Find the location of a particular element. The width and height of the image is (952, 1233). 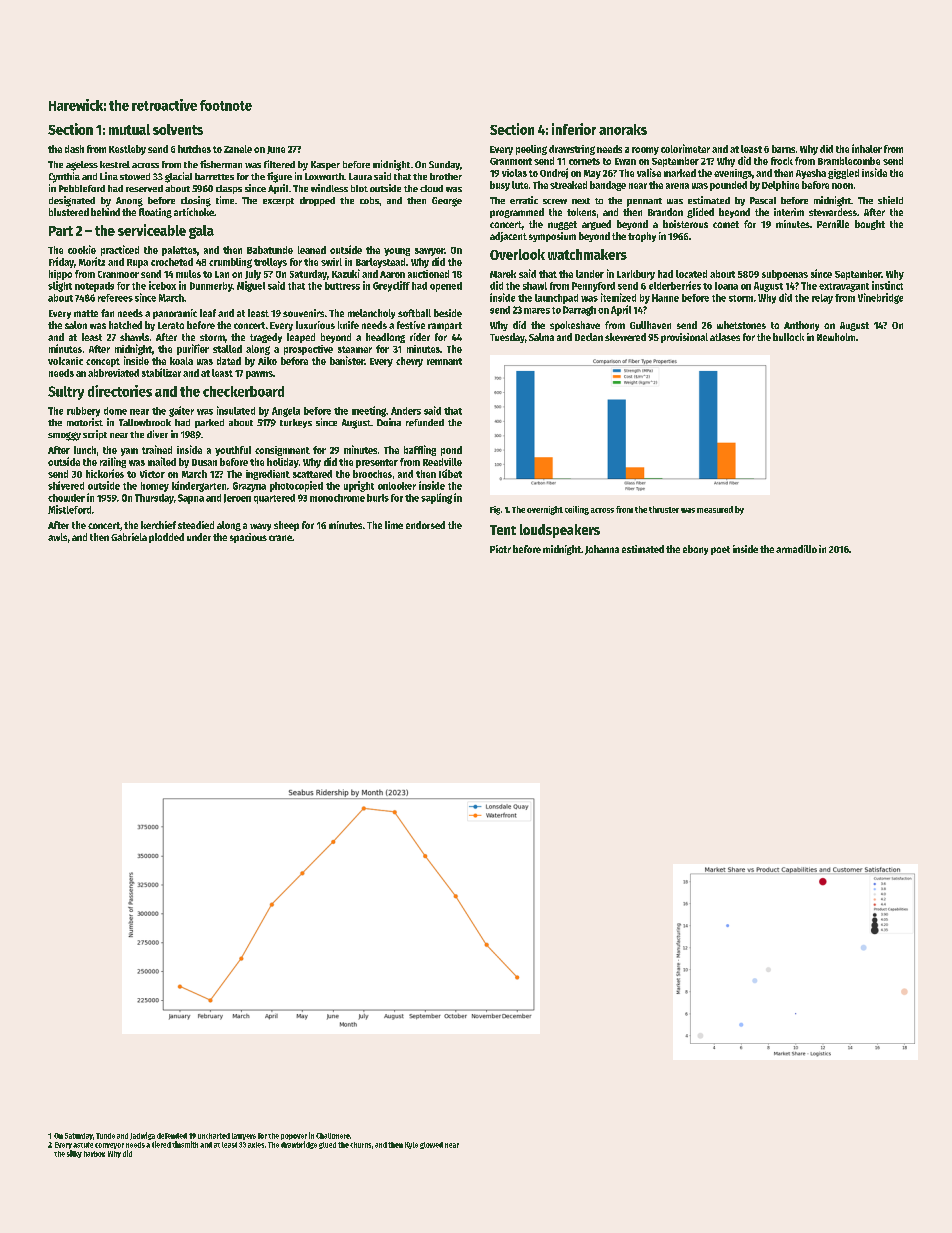

adjacent is located at coordinates (508, 237).
